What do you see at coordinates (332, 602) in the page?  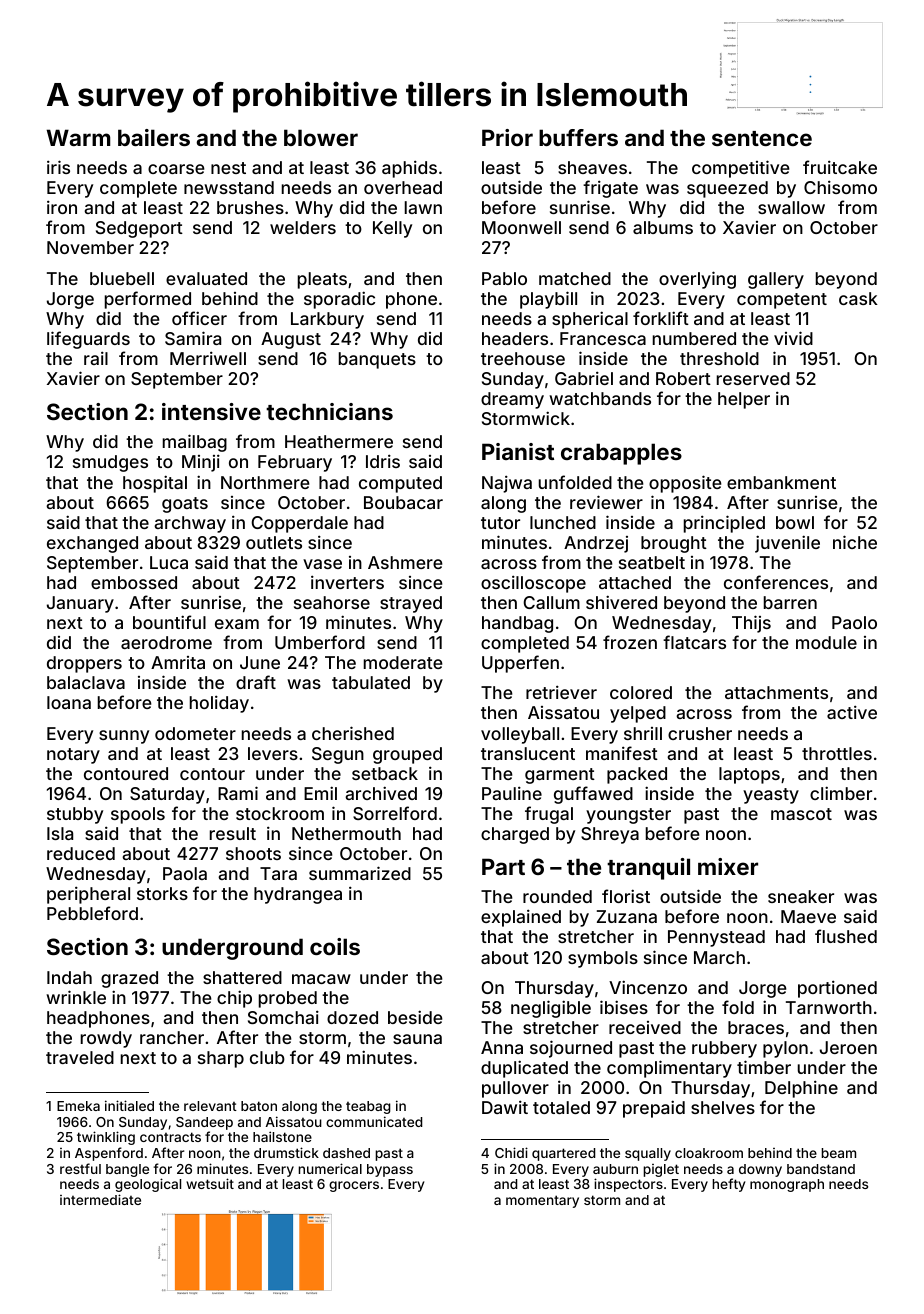 I see `seahorse` at bounding box center [332, 602].
